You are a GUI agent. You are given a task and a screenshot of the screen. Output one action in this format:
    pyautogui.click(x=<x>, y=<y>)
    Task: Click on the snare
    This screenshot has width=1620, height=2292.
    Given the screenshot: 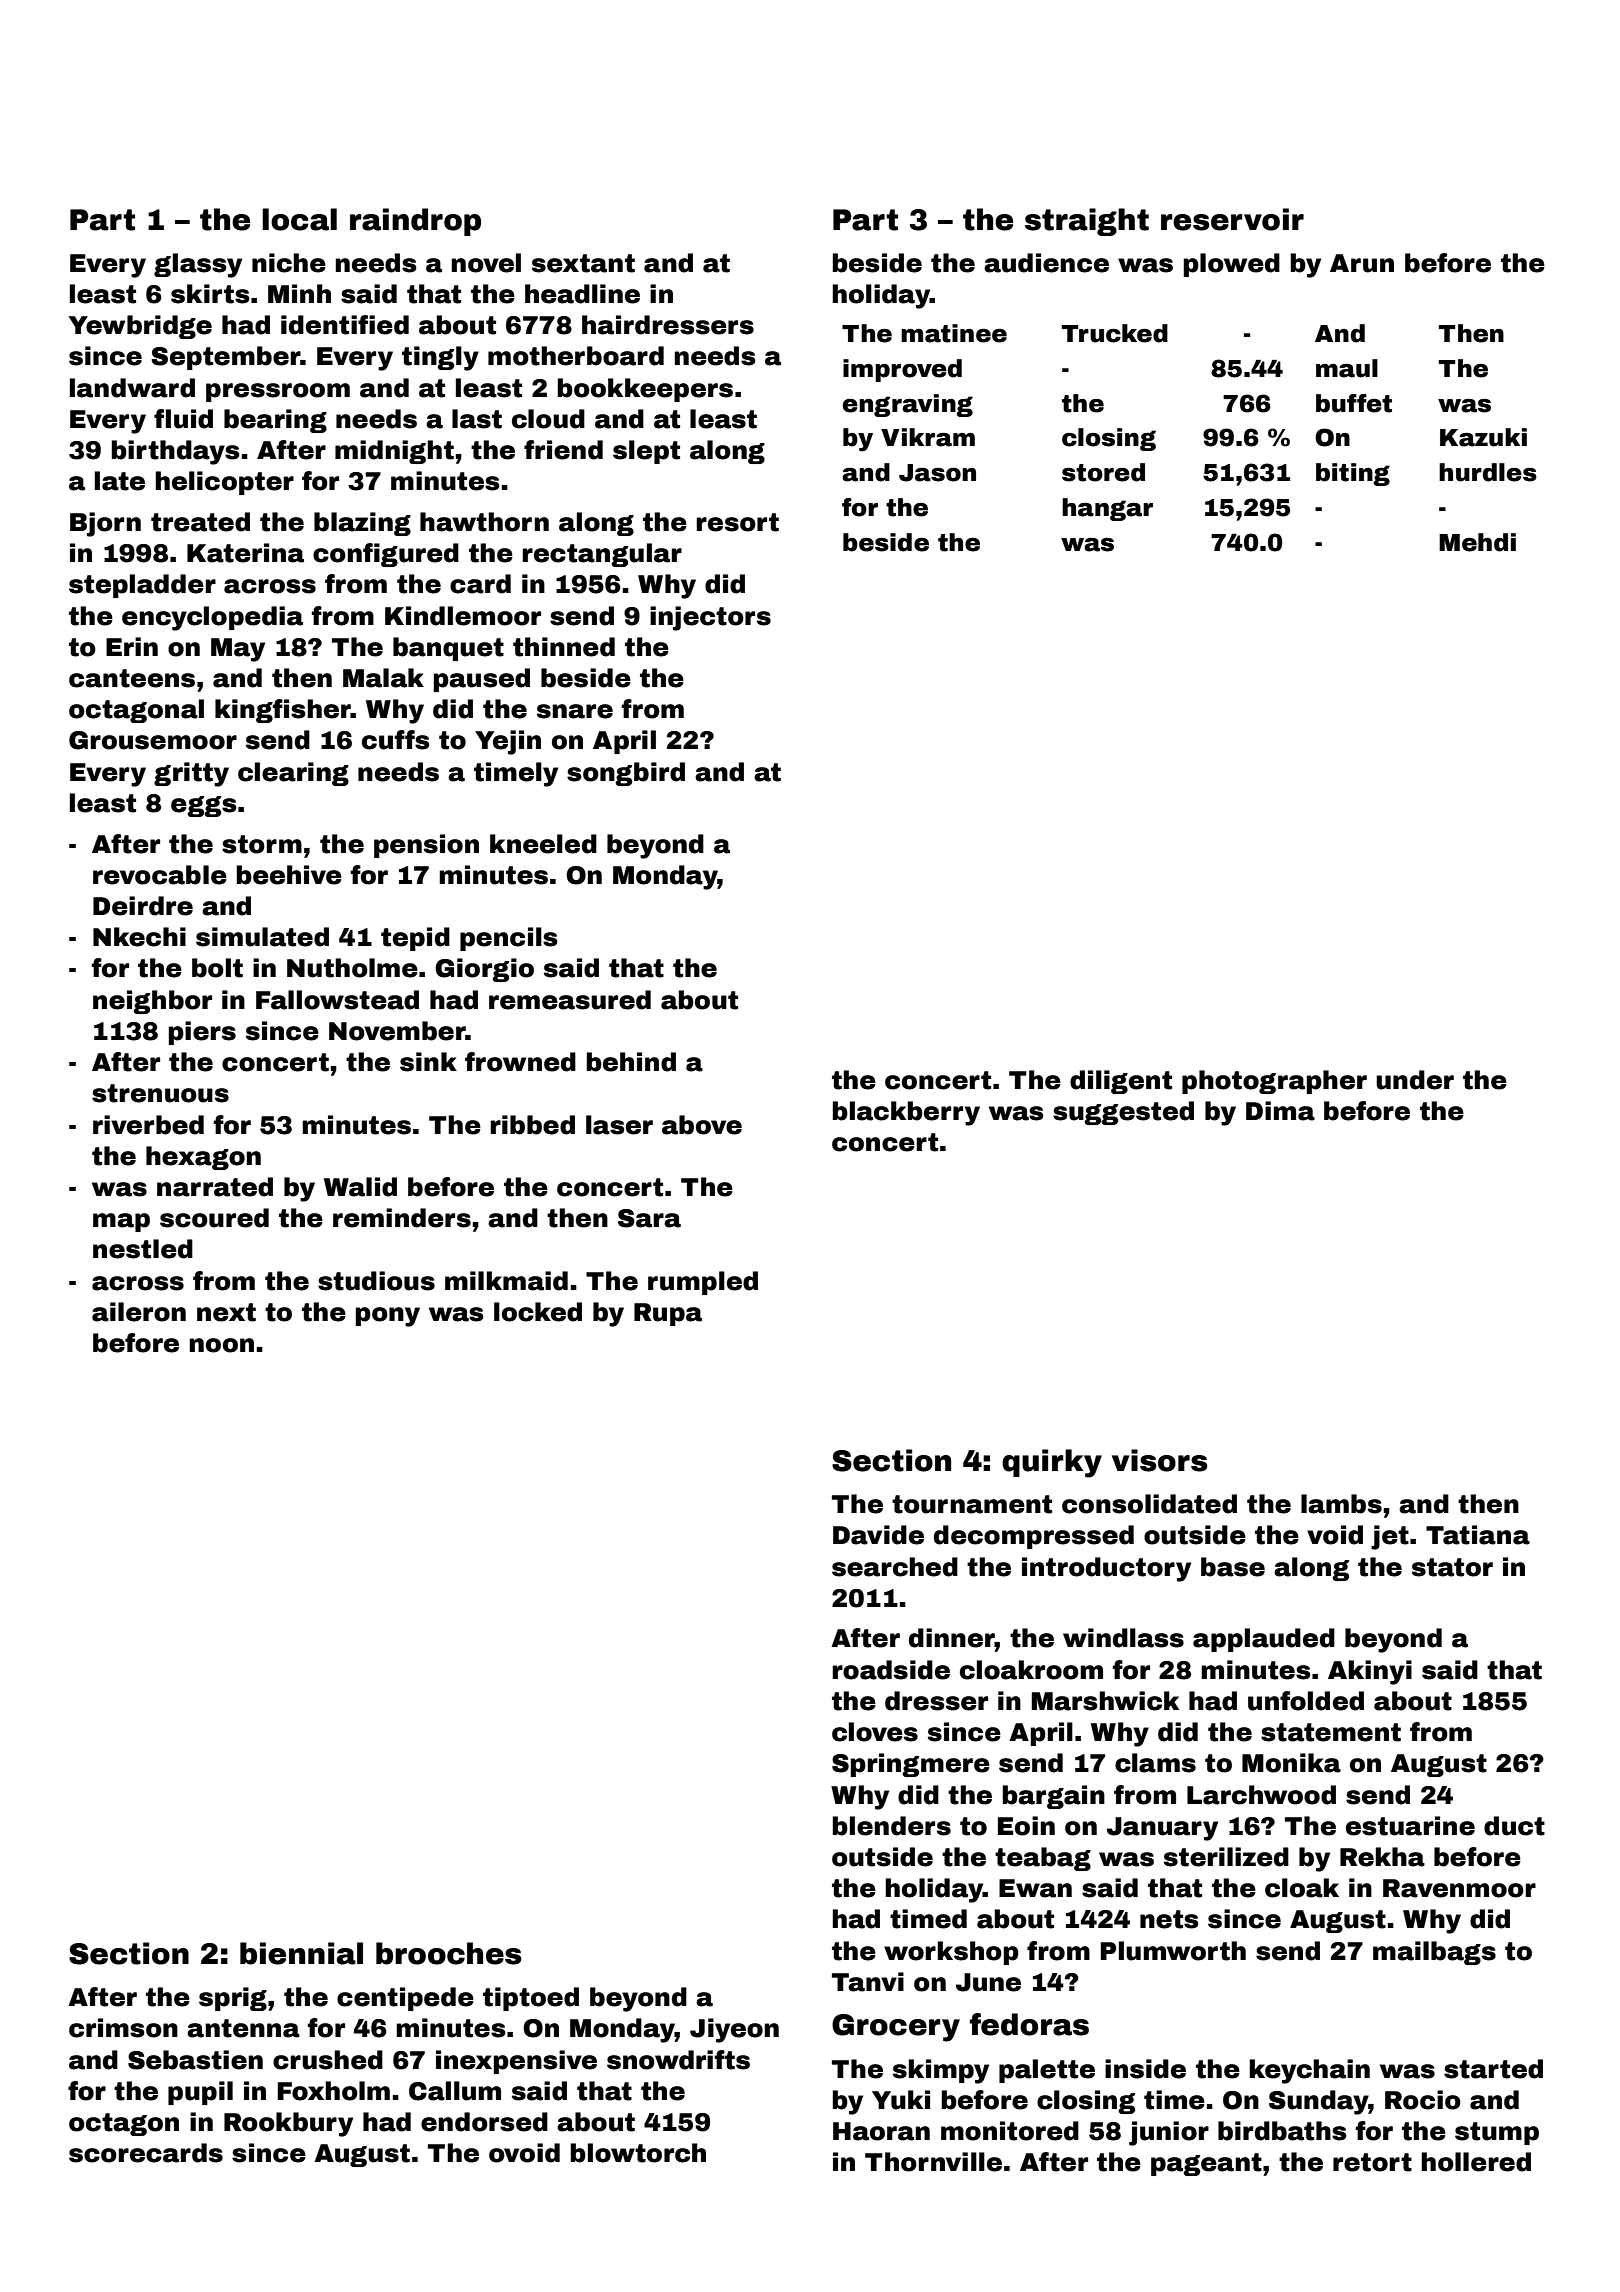 What is the action you would take?
    pyautogui.click(x=575, y=711)
